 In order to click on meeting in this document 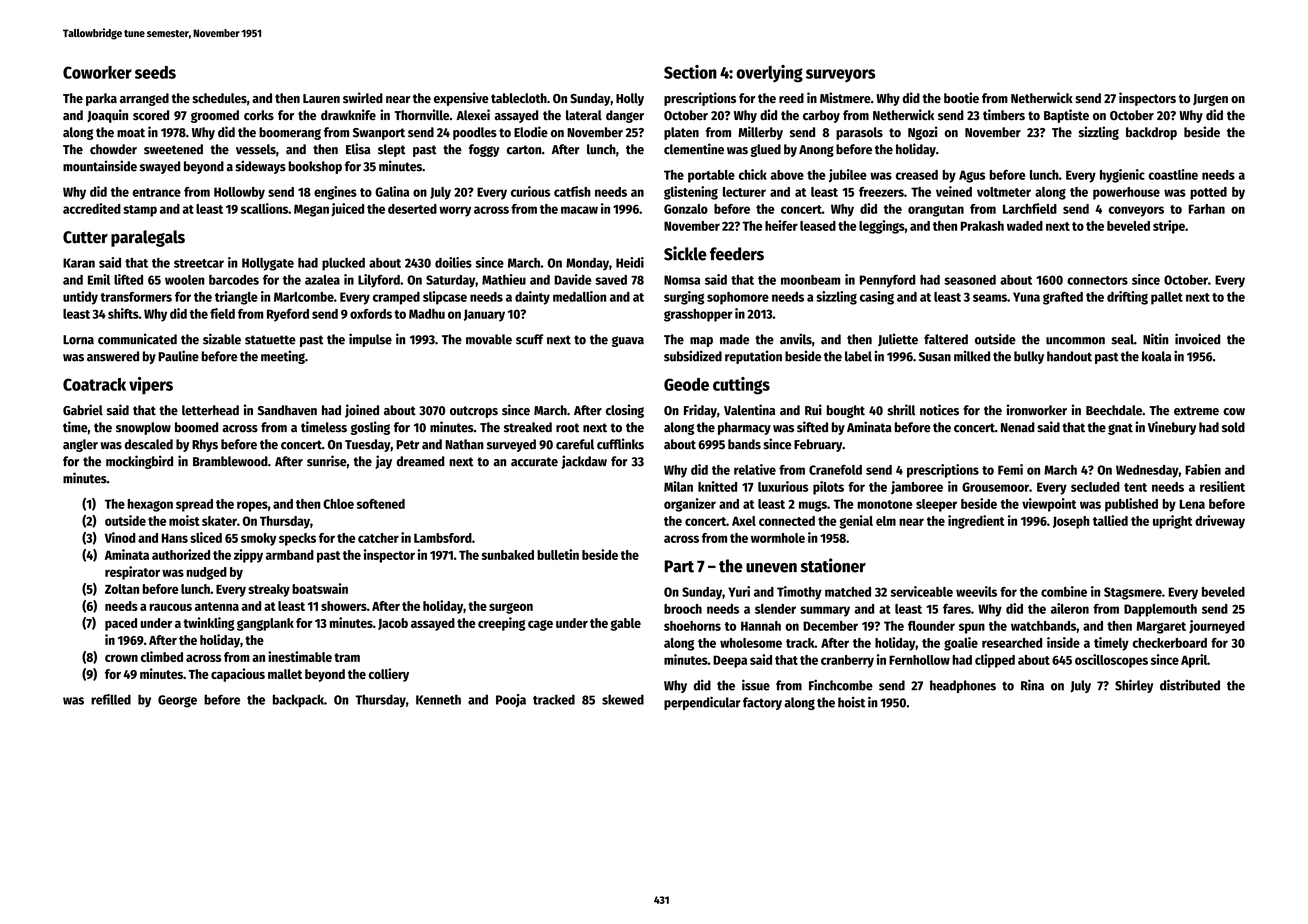, I will do `click(283, 357)`.
